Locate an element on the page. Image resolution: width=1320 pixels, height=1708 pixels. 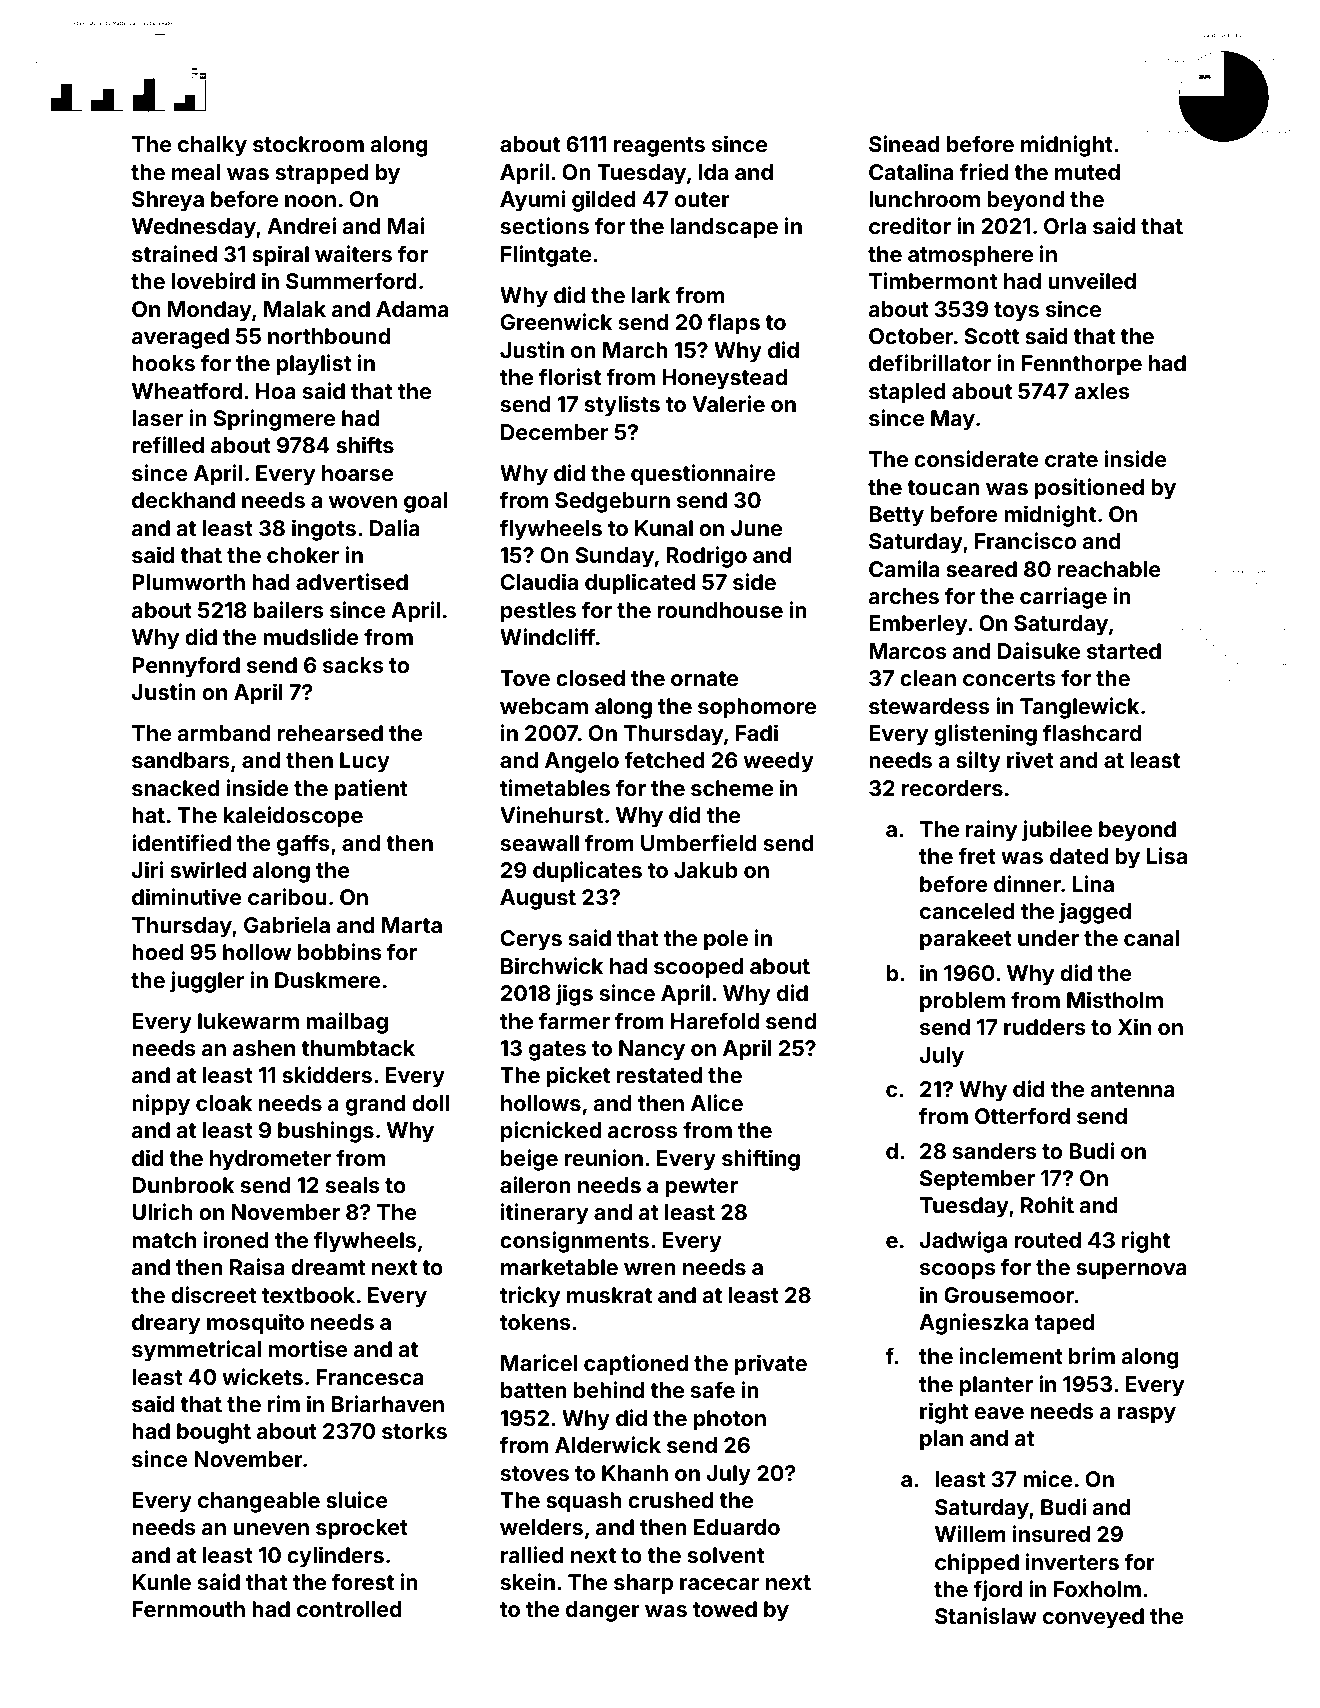
laser is located at coordinates (157, 418).
